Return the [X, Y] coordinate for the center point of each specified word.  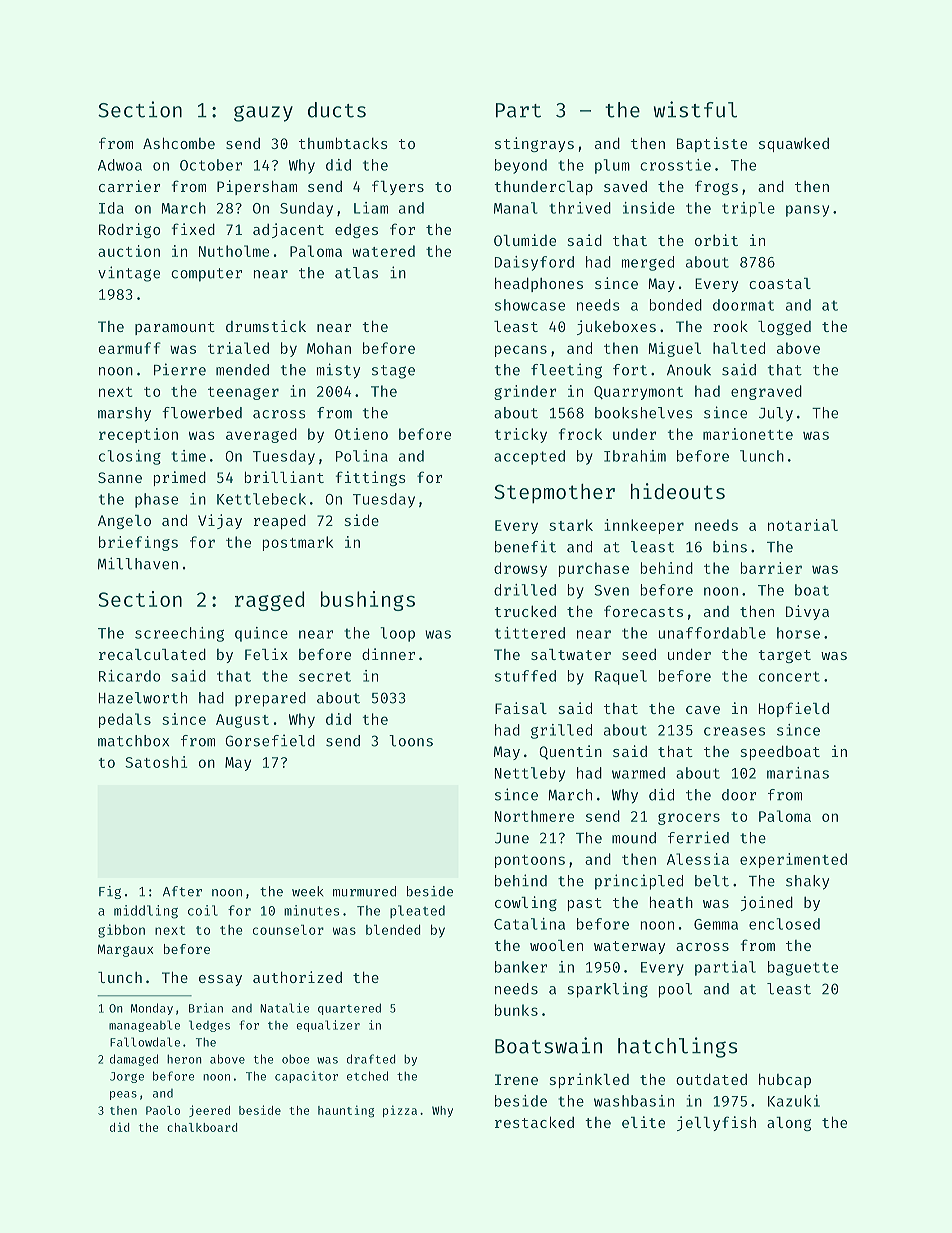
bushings [368, 601]
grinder [525, 392]
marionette [748, 434]
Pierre [180, 369]
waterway [629, 947]
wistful [695, 109]
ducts [337, 110]
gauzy [263, 113]
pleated [417, 911]
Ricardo [129, 676]
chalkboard [202, 1127]
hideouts [678, 491]
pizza [400, 1111]
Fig [110, 892]
